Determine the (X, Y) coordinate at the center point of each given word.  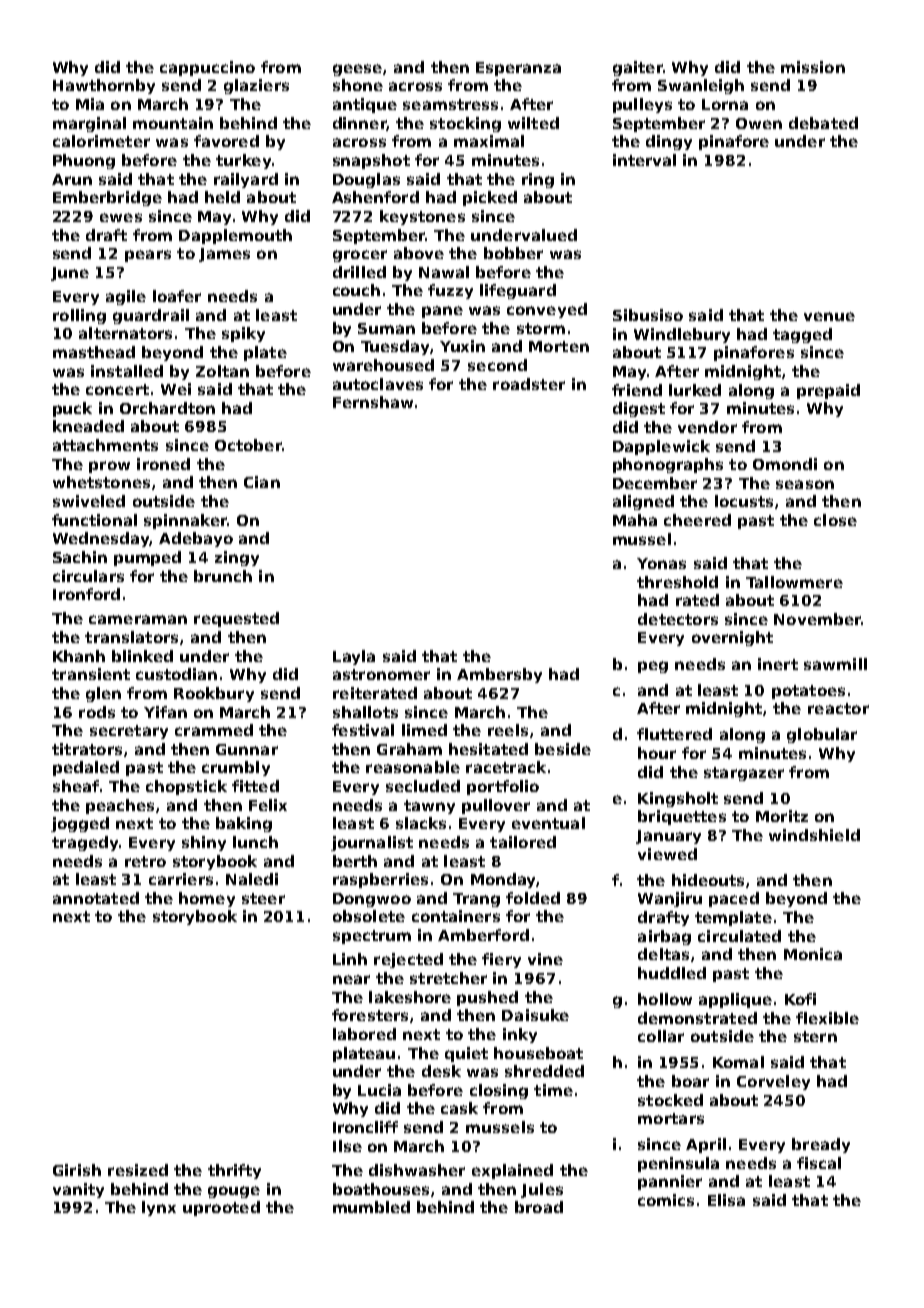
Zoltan (222, 371)
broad (539, 1207)
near (351, 979)
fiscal (819, 1163)
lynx (159, 1208)
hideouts (708, 880)
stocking (465, 124)
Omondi (785, 464)
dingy (669, 142)
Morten (559, 346)
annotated (96, 898)
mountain (173, 123)
